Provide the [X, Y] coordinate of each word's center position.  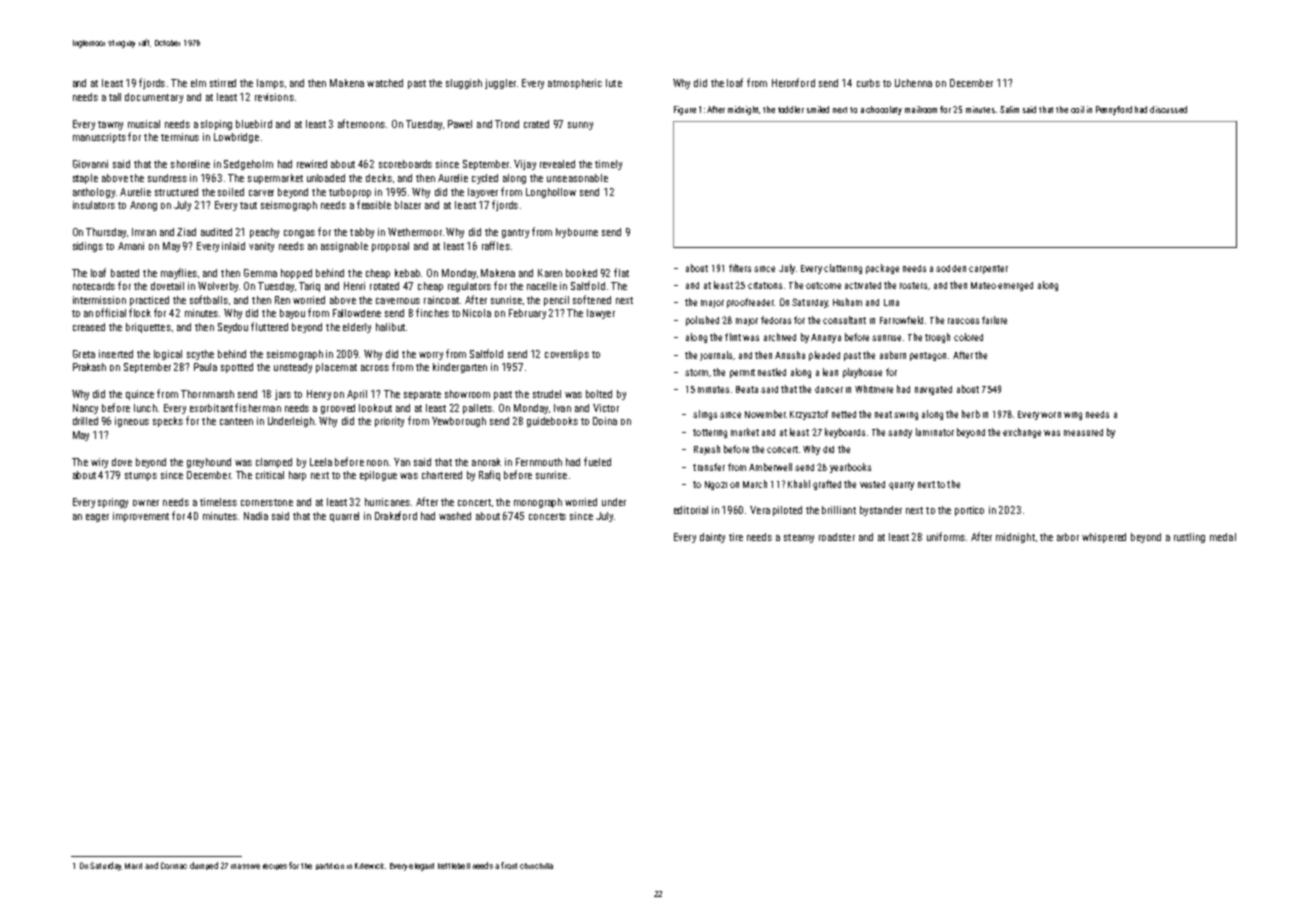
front [509, 865]
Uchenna [913, 83]
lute [614, 83]
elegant [421, 867]
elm [198, 83]
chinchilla [536, 866]
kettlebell [454, 866]
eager [97, 518]
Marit [133, 866]
